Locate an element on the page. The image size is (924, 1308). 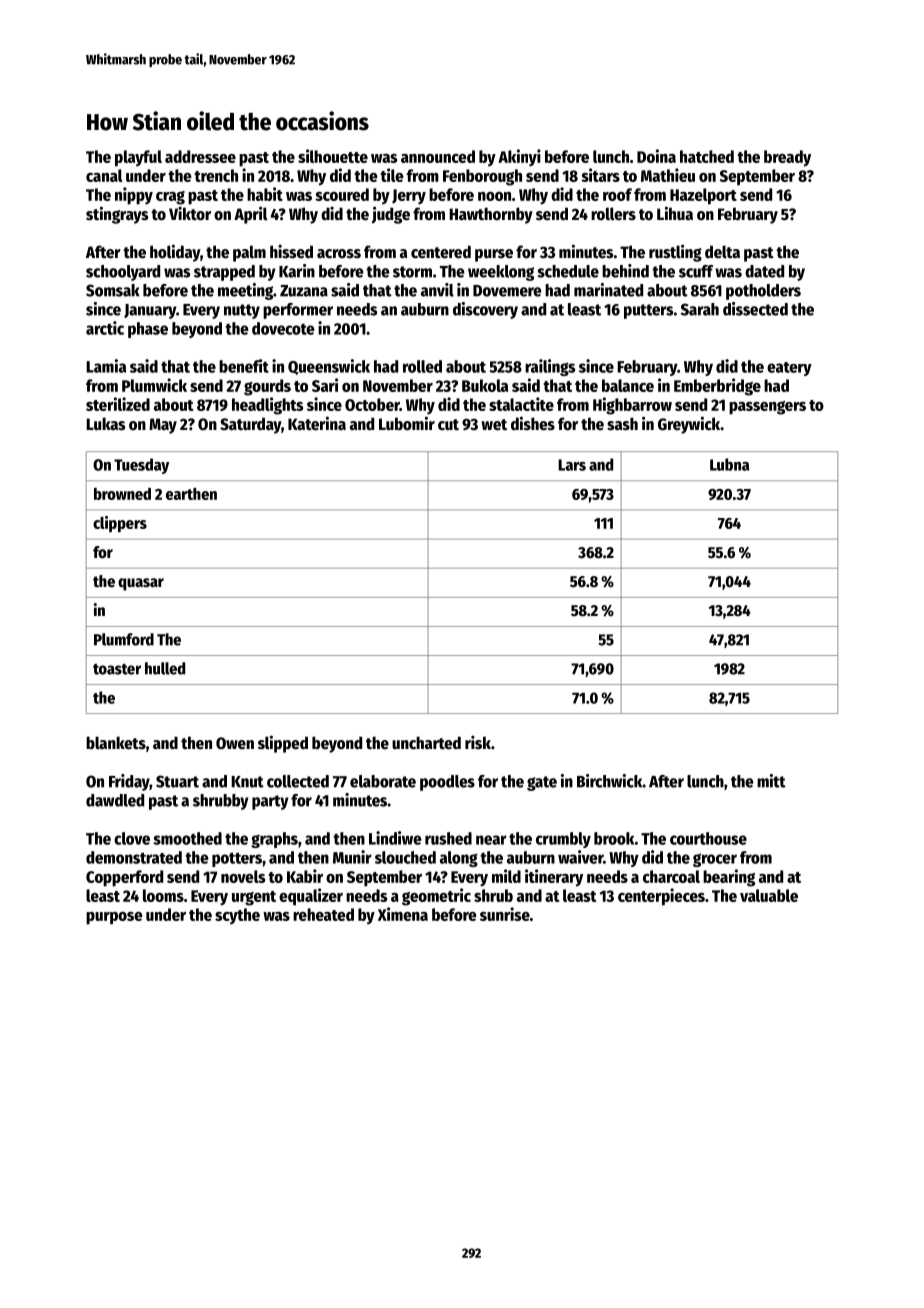
Ximena is located at coordinates (403, 914).
